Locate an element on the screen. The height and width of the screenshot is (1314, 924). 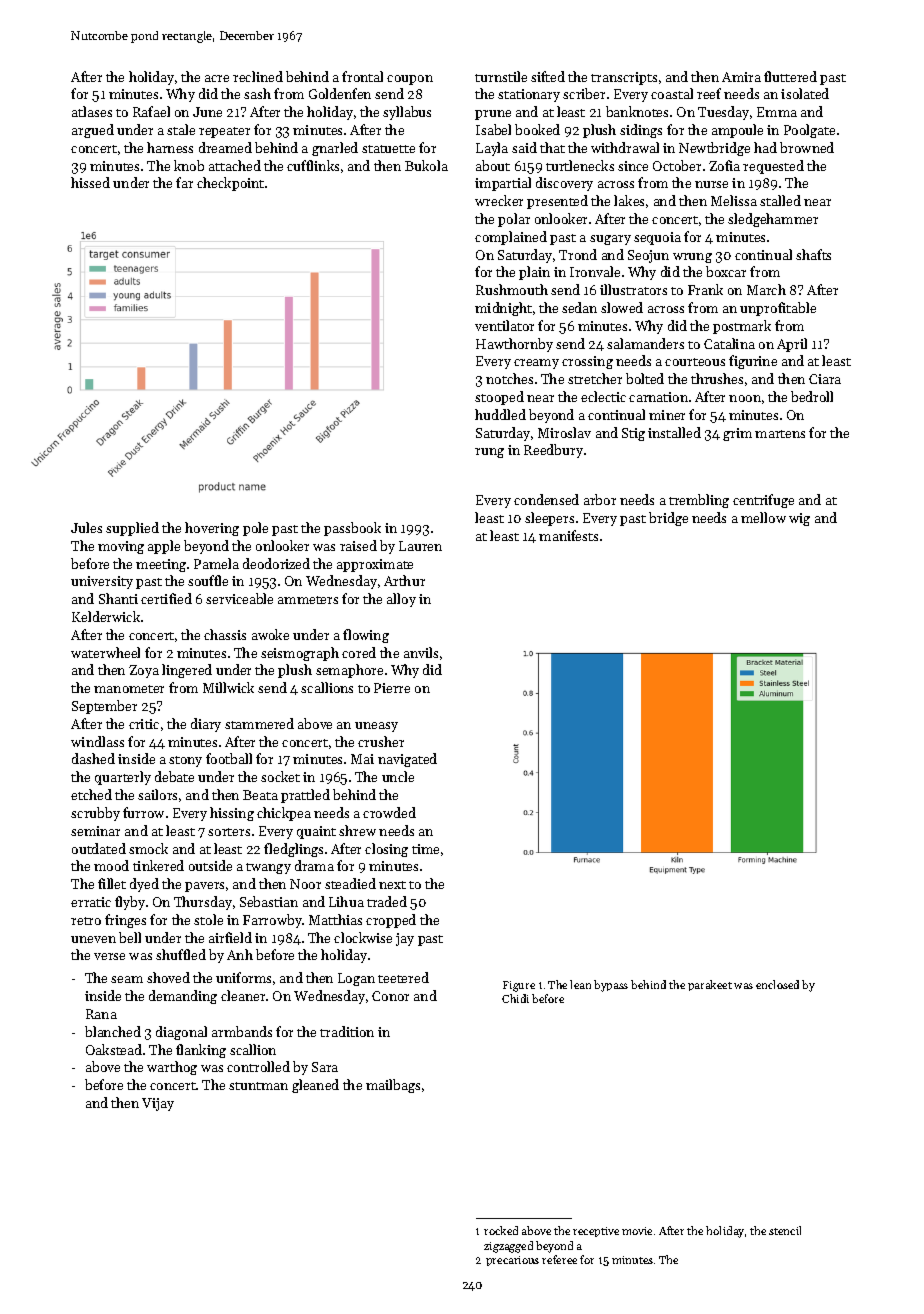
apple is located at coordinates (164, 547).
